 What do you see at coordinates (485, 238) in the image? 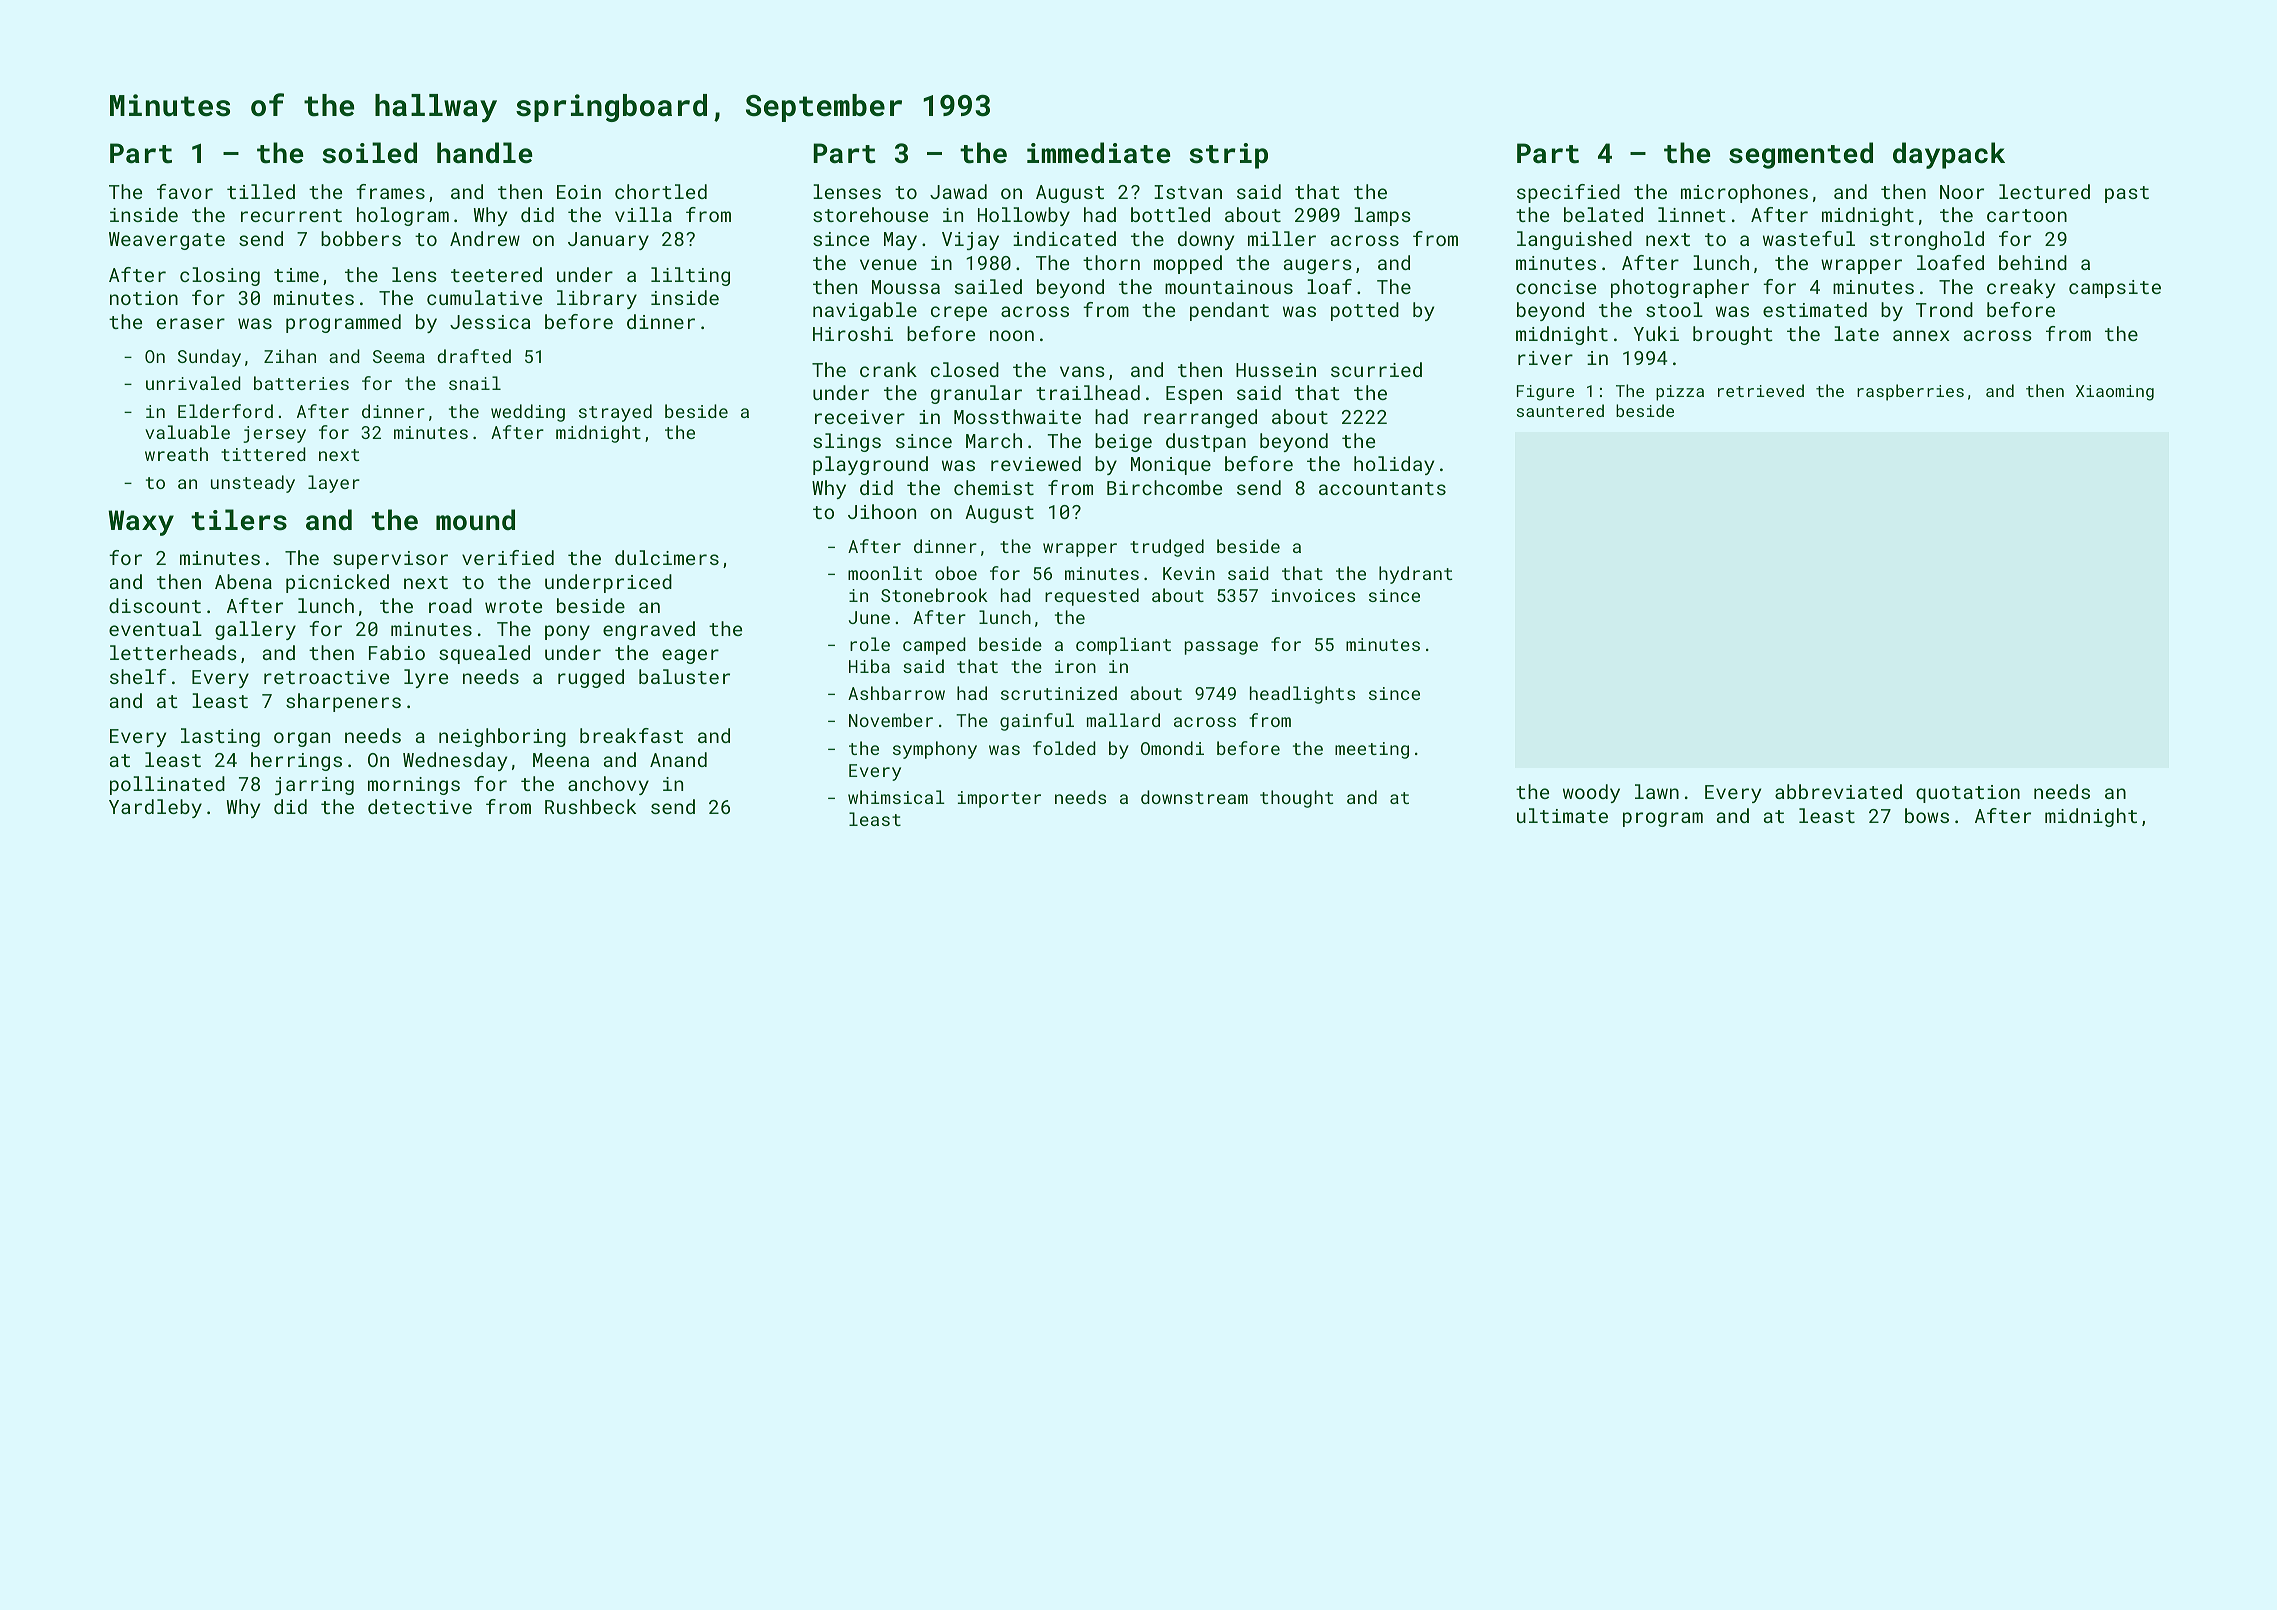
I see `Andrew` at bounding box center [485, 238].
